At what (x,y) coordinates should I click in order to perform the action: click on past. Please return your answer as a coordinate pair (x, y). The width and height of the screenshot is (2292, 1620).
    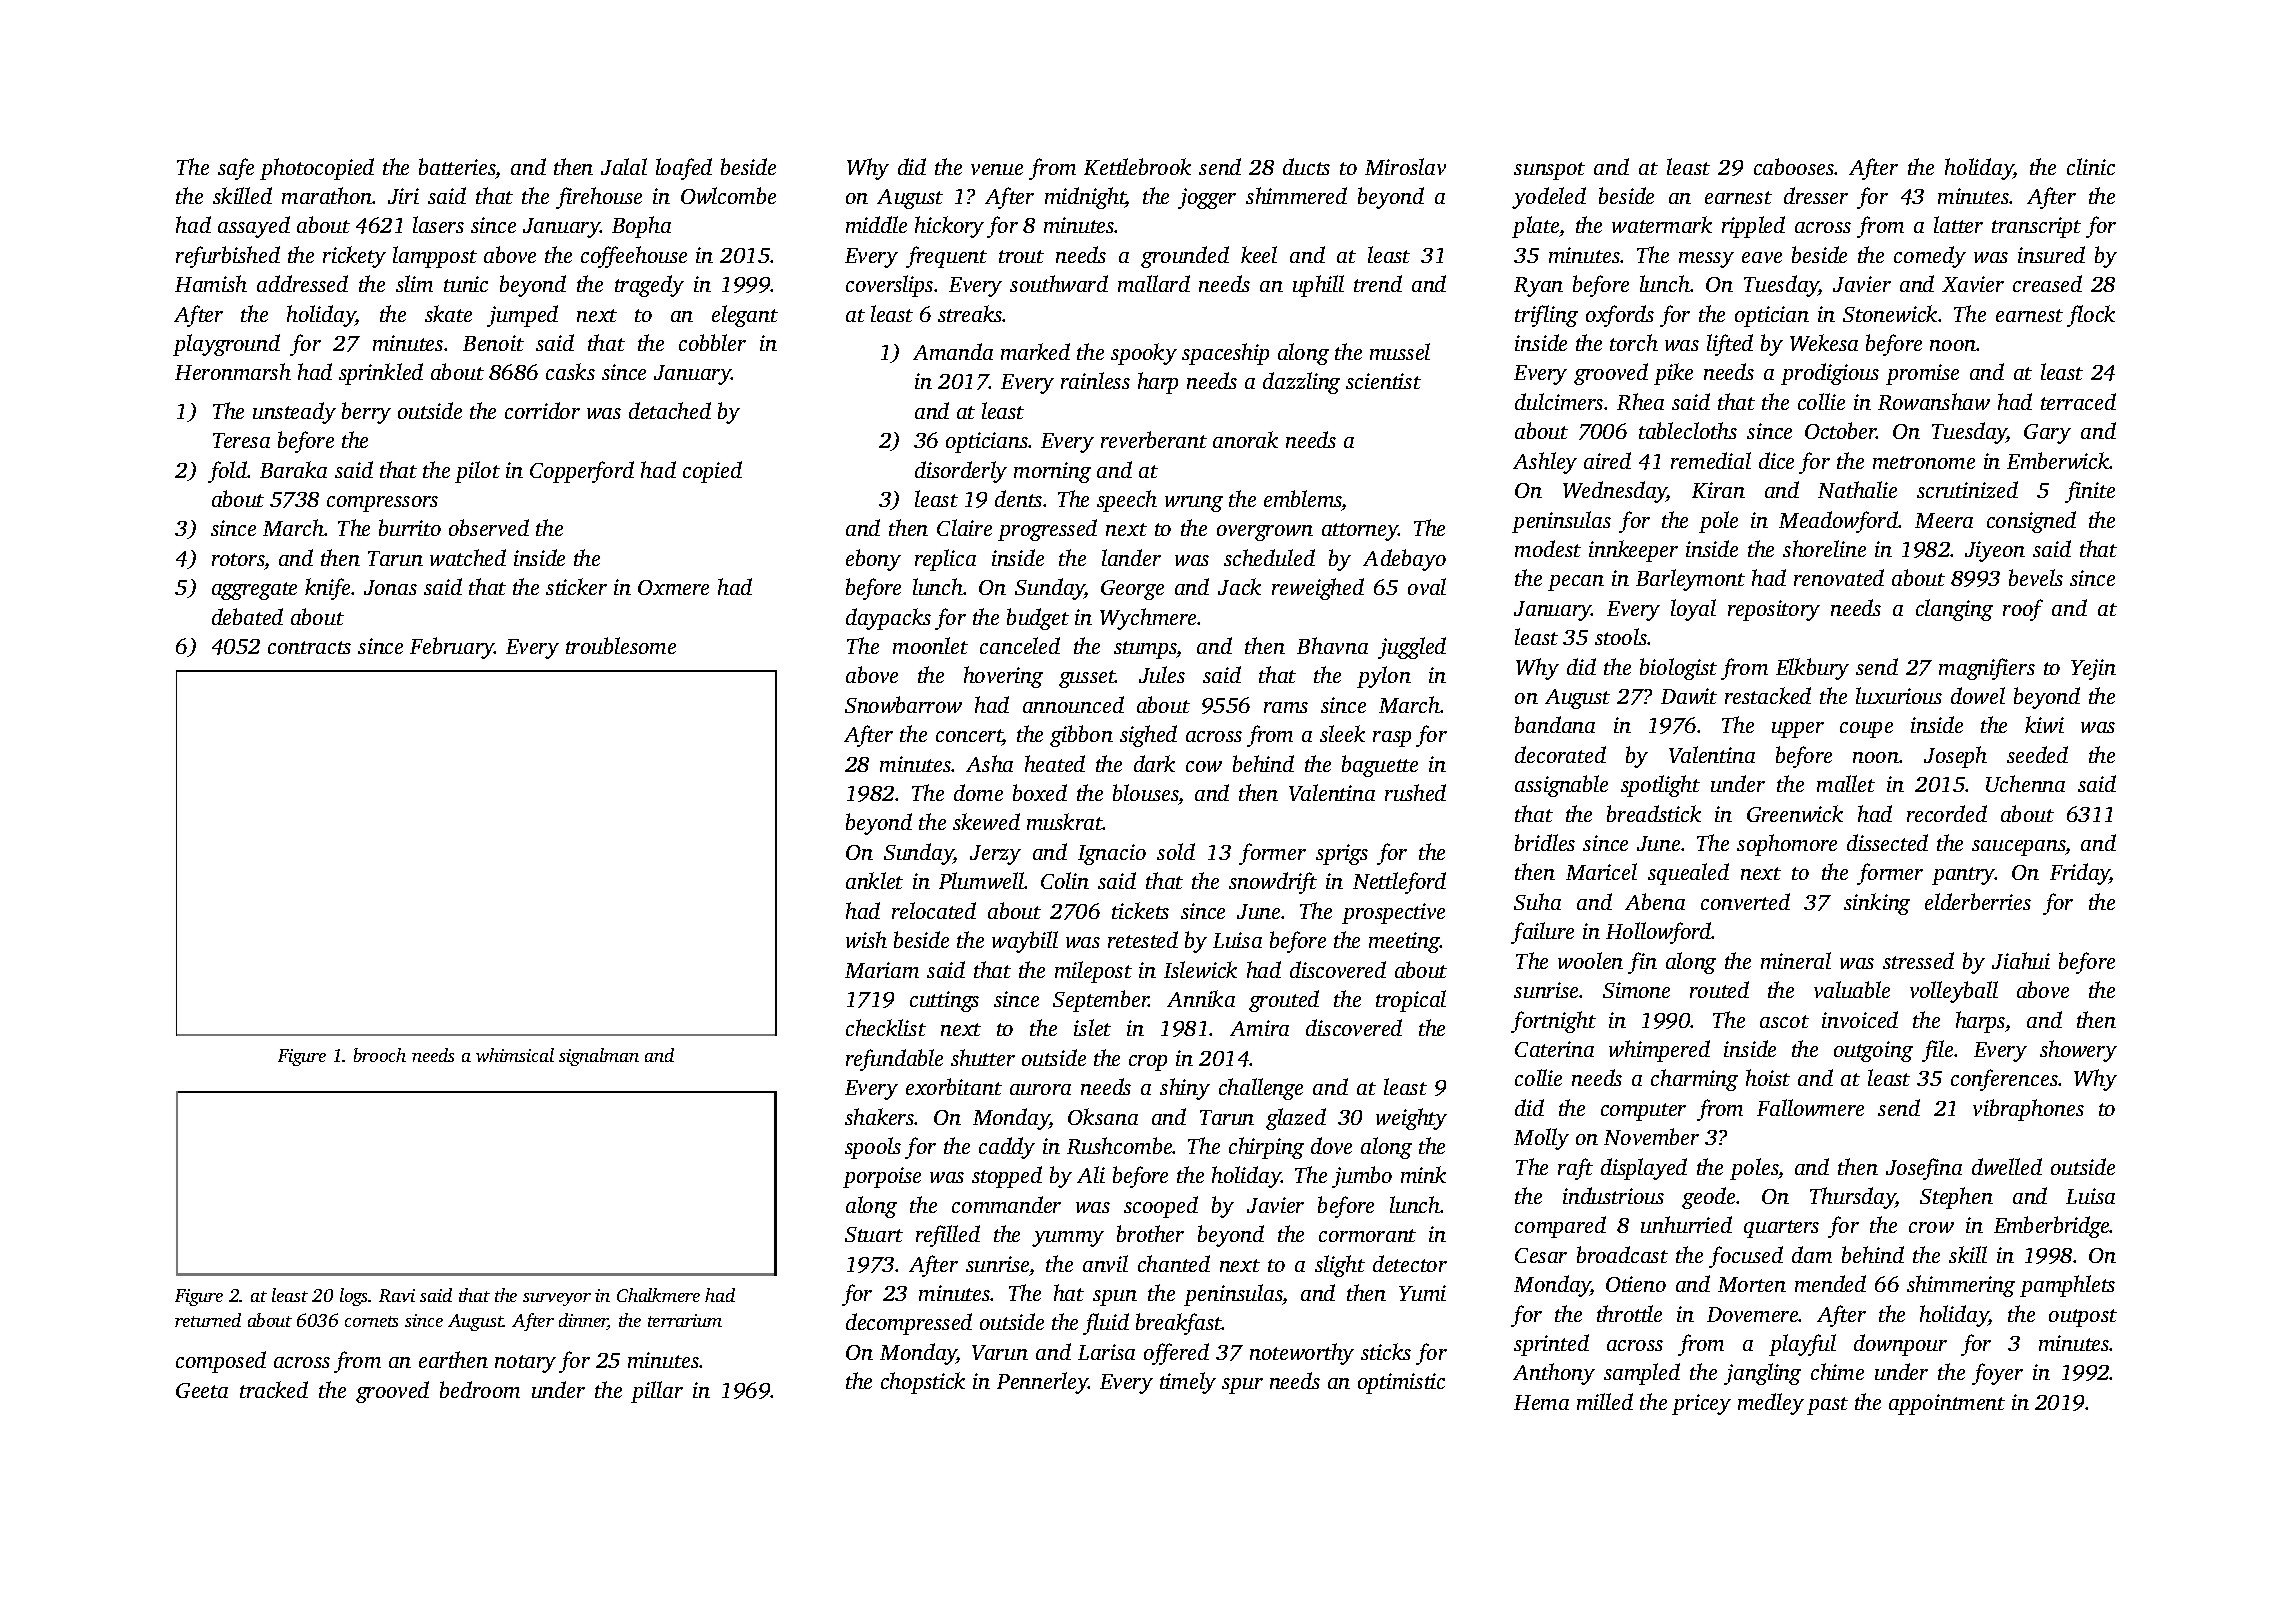
    Looking at the image, I should click on (1827, 1406).
